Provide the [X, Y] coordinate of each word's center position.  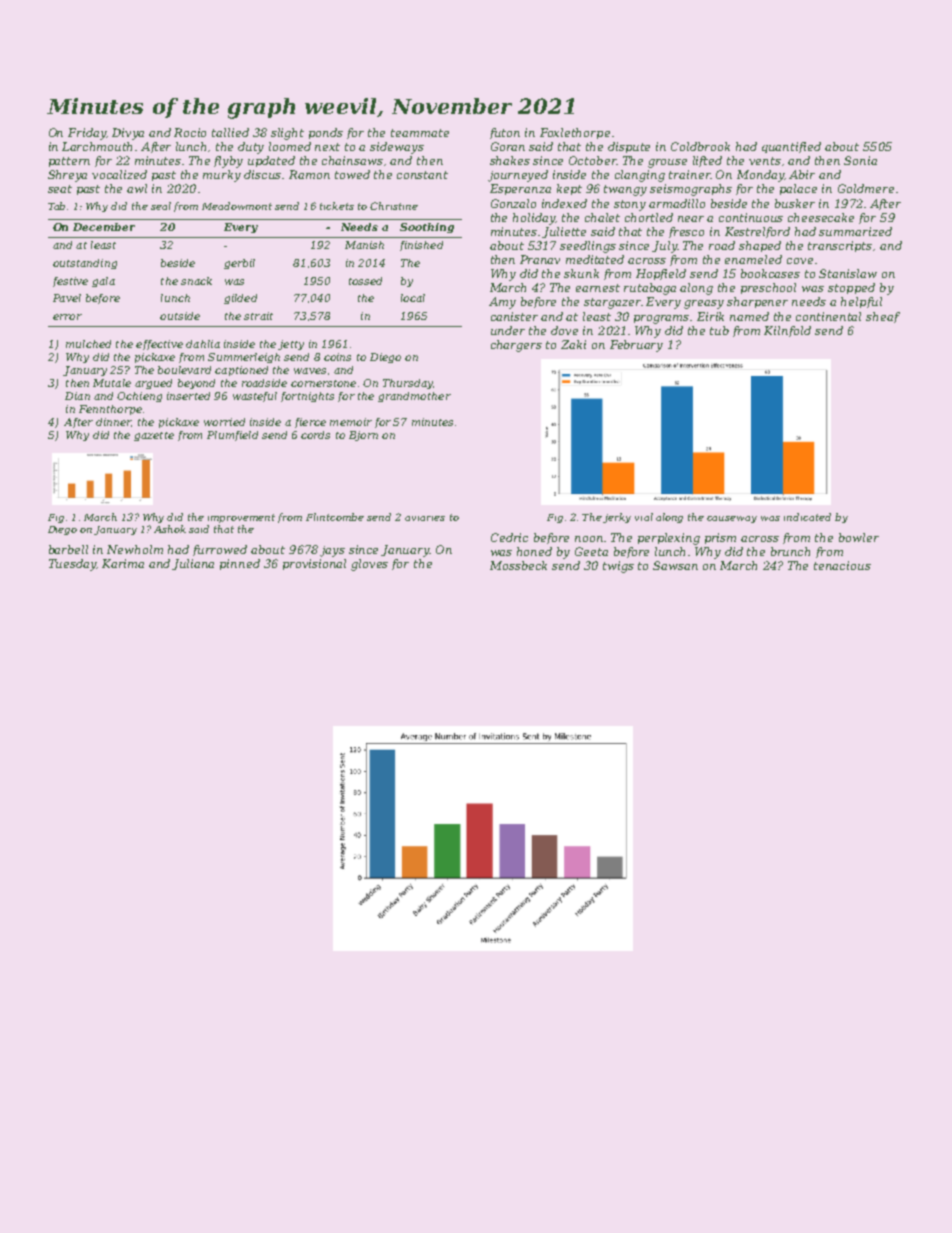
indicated [807, 517]
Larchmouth [97, 146]
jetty [291, 345]
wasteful [255, 397]
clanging [640, 176]
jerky [617, 518]
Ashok [170, 529]
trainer [690, 174]
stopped [851, 288]
